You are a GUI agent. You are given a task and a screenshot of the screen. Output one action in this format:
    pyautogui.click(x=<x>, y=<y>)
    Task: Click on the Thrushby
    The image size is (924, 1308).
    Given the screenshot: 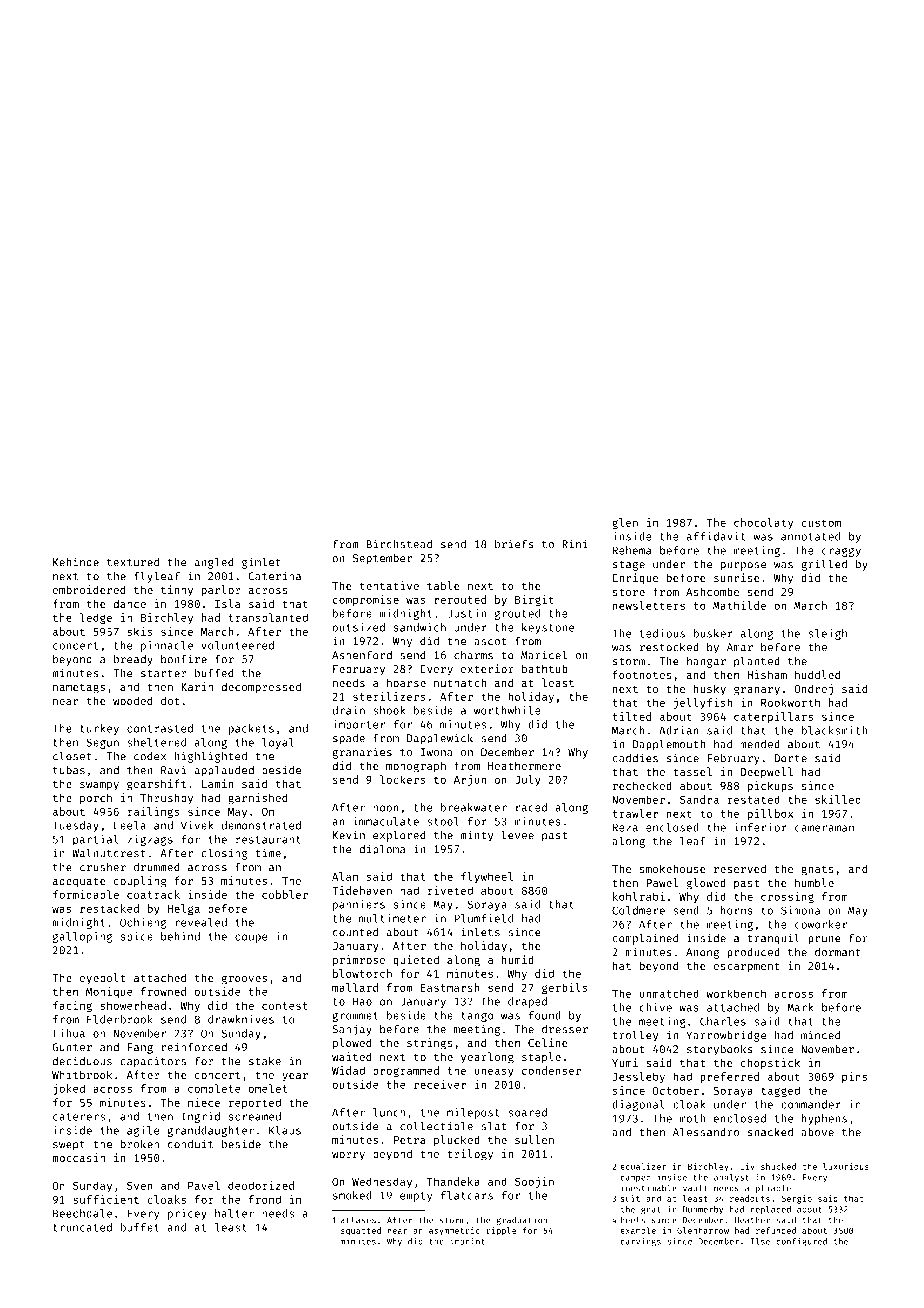 What is the action you would take?
    pyautogui.click(x=166, y=798)
